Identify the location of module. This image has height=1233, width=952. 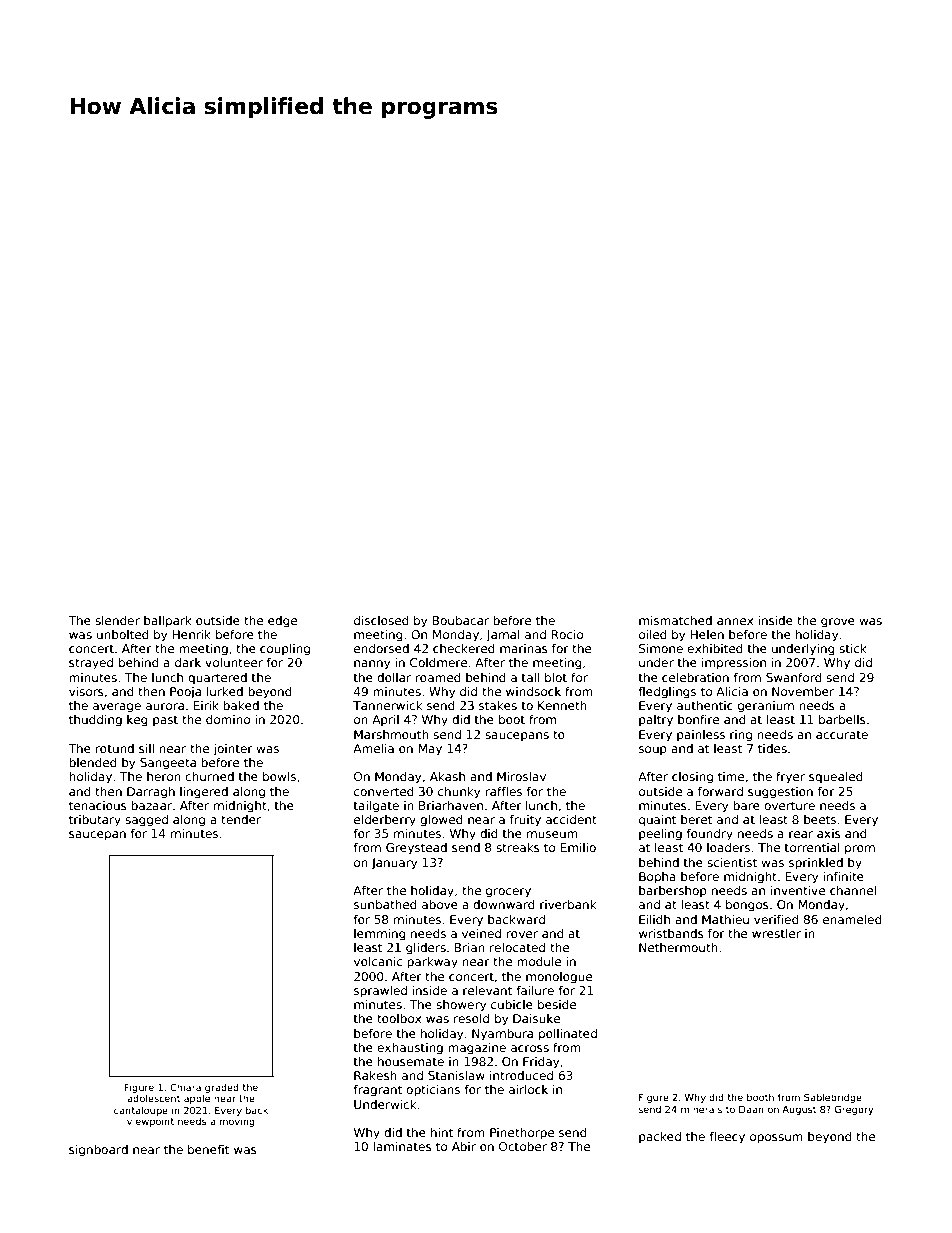
(539, 961).
